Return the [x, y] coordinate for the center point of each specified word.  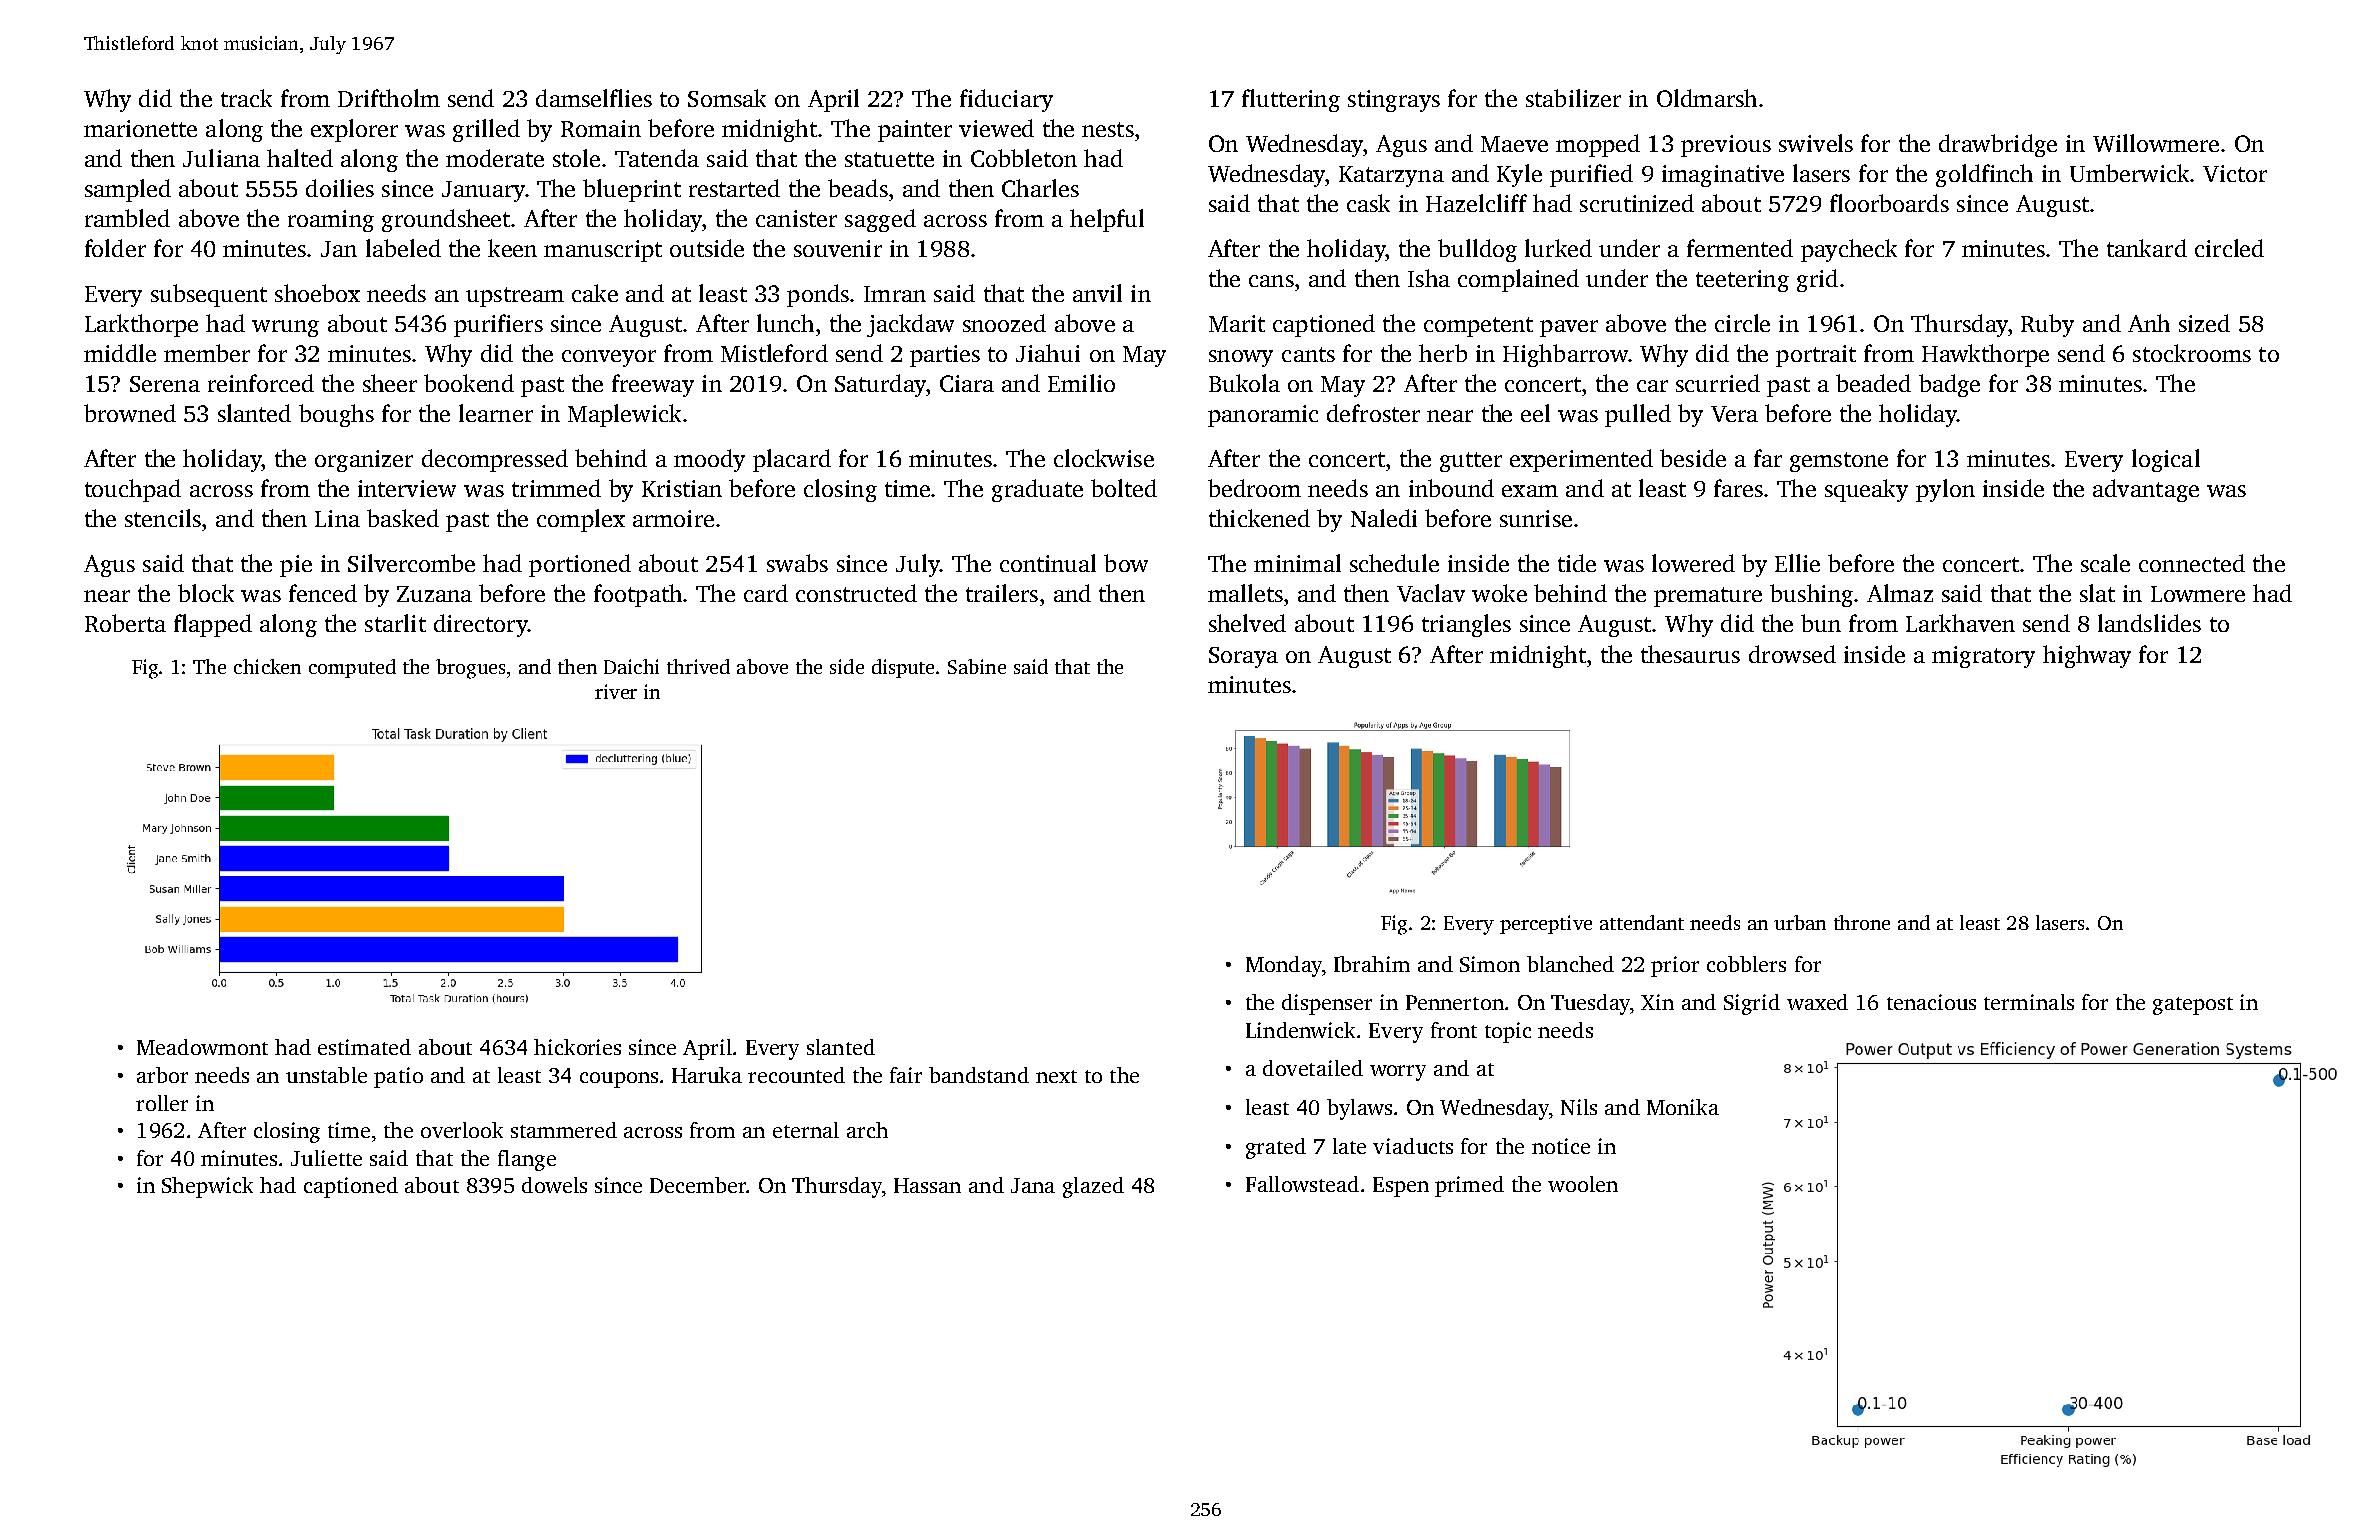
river [616, 691]
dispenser [1327, 1004]
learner [496, 413]
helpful [1107, 220]
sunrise [1536, 518]
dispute [903, 668]
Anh [2149, 323]
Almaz [1900, 593]
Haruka [707, 1075]
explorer [354, 130]
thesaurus [1690, 654]
